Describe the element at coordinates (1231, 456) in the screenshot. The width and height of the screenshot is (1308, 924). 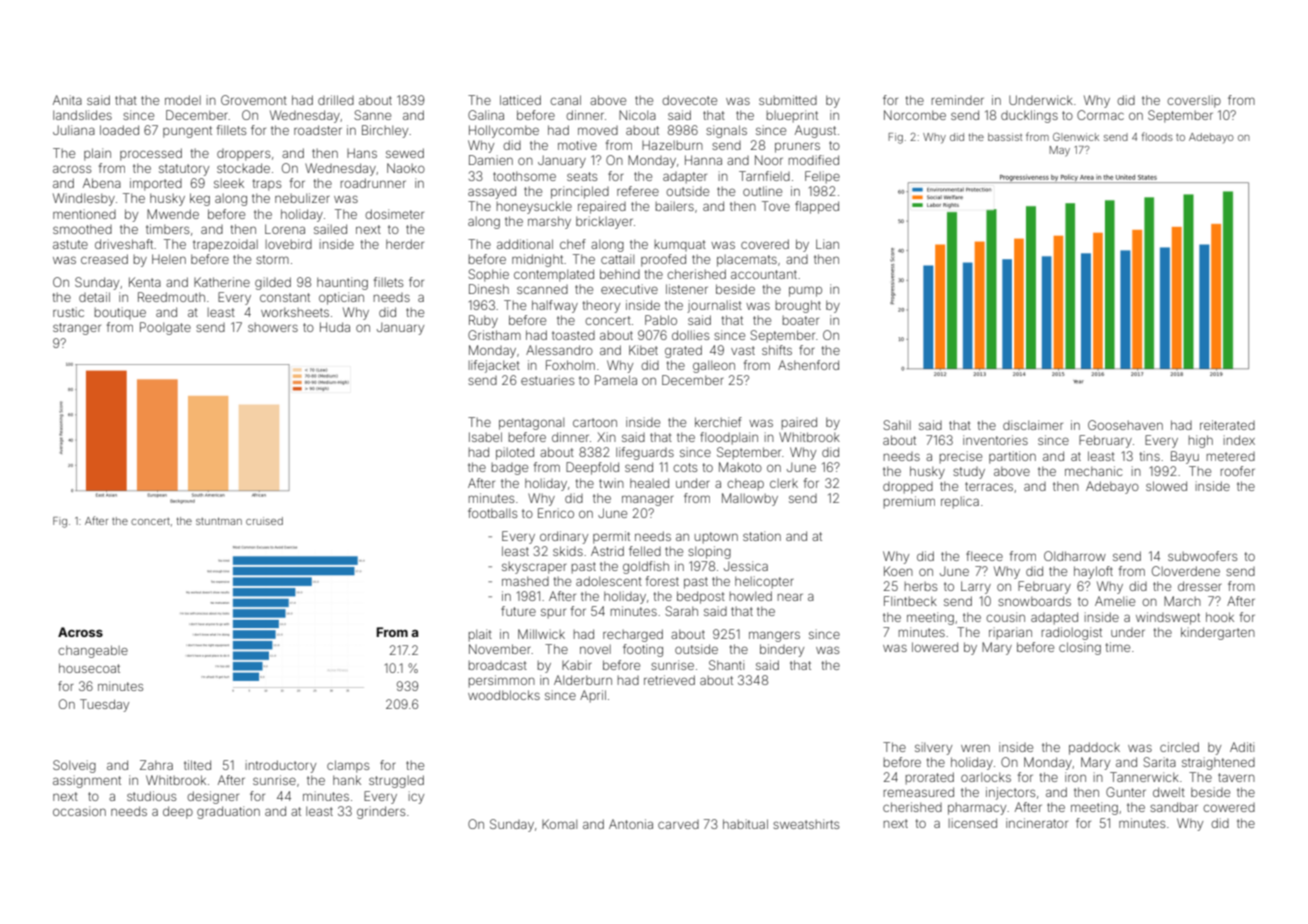
I see `metered` at that location.
